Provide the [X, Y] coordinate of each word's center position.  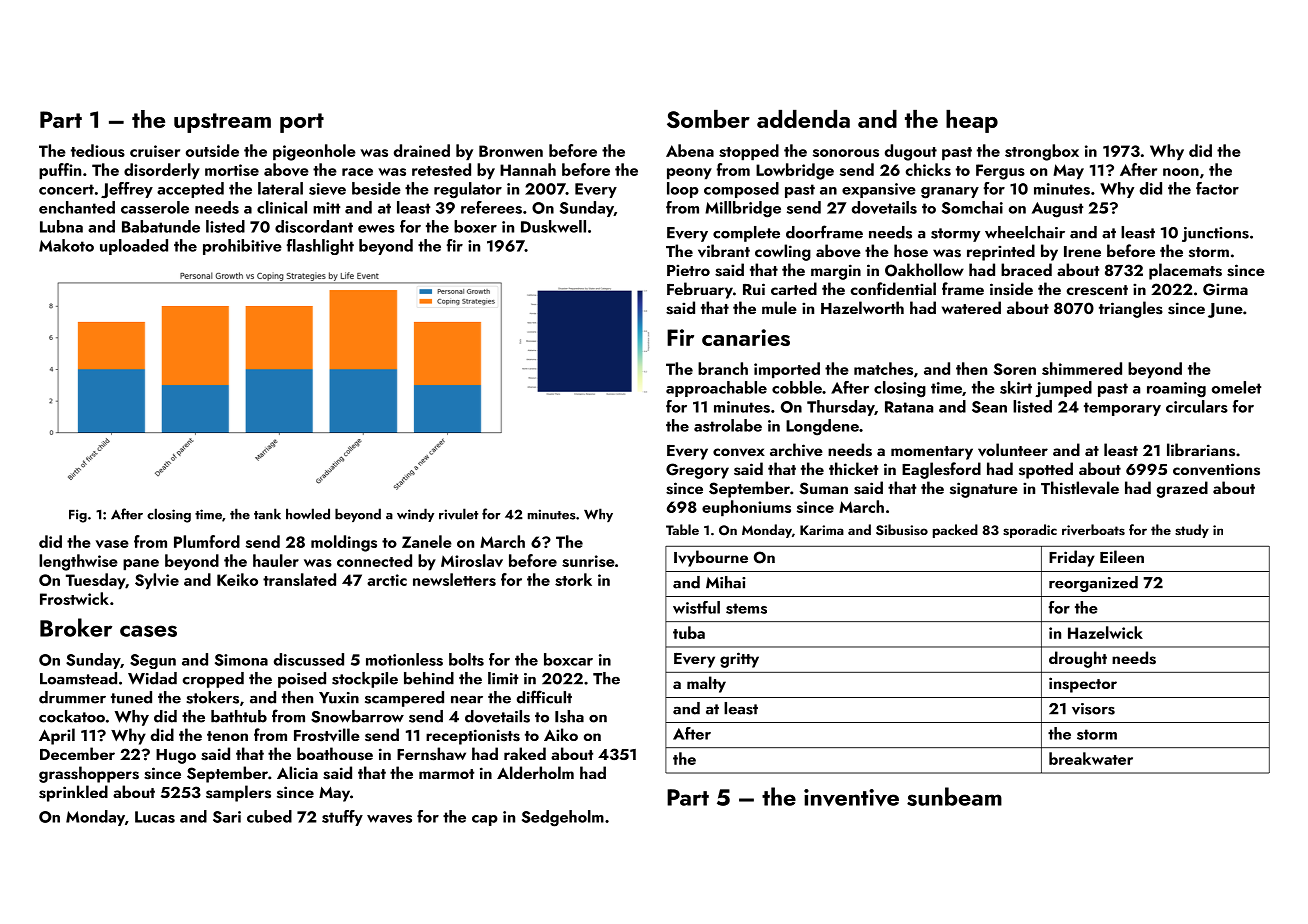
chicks [928, 169]
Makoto [66, 245]
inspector [1083, 685]
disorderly [162, 171]
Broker [76, 627]
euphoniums [746, 508]
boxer [475, 226]
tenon [227, 736]
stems [746, 608]
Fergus [1000, 172]
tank [267, 514]
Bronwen [511, 151]
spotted [1046, 470]
